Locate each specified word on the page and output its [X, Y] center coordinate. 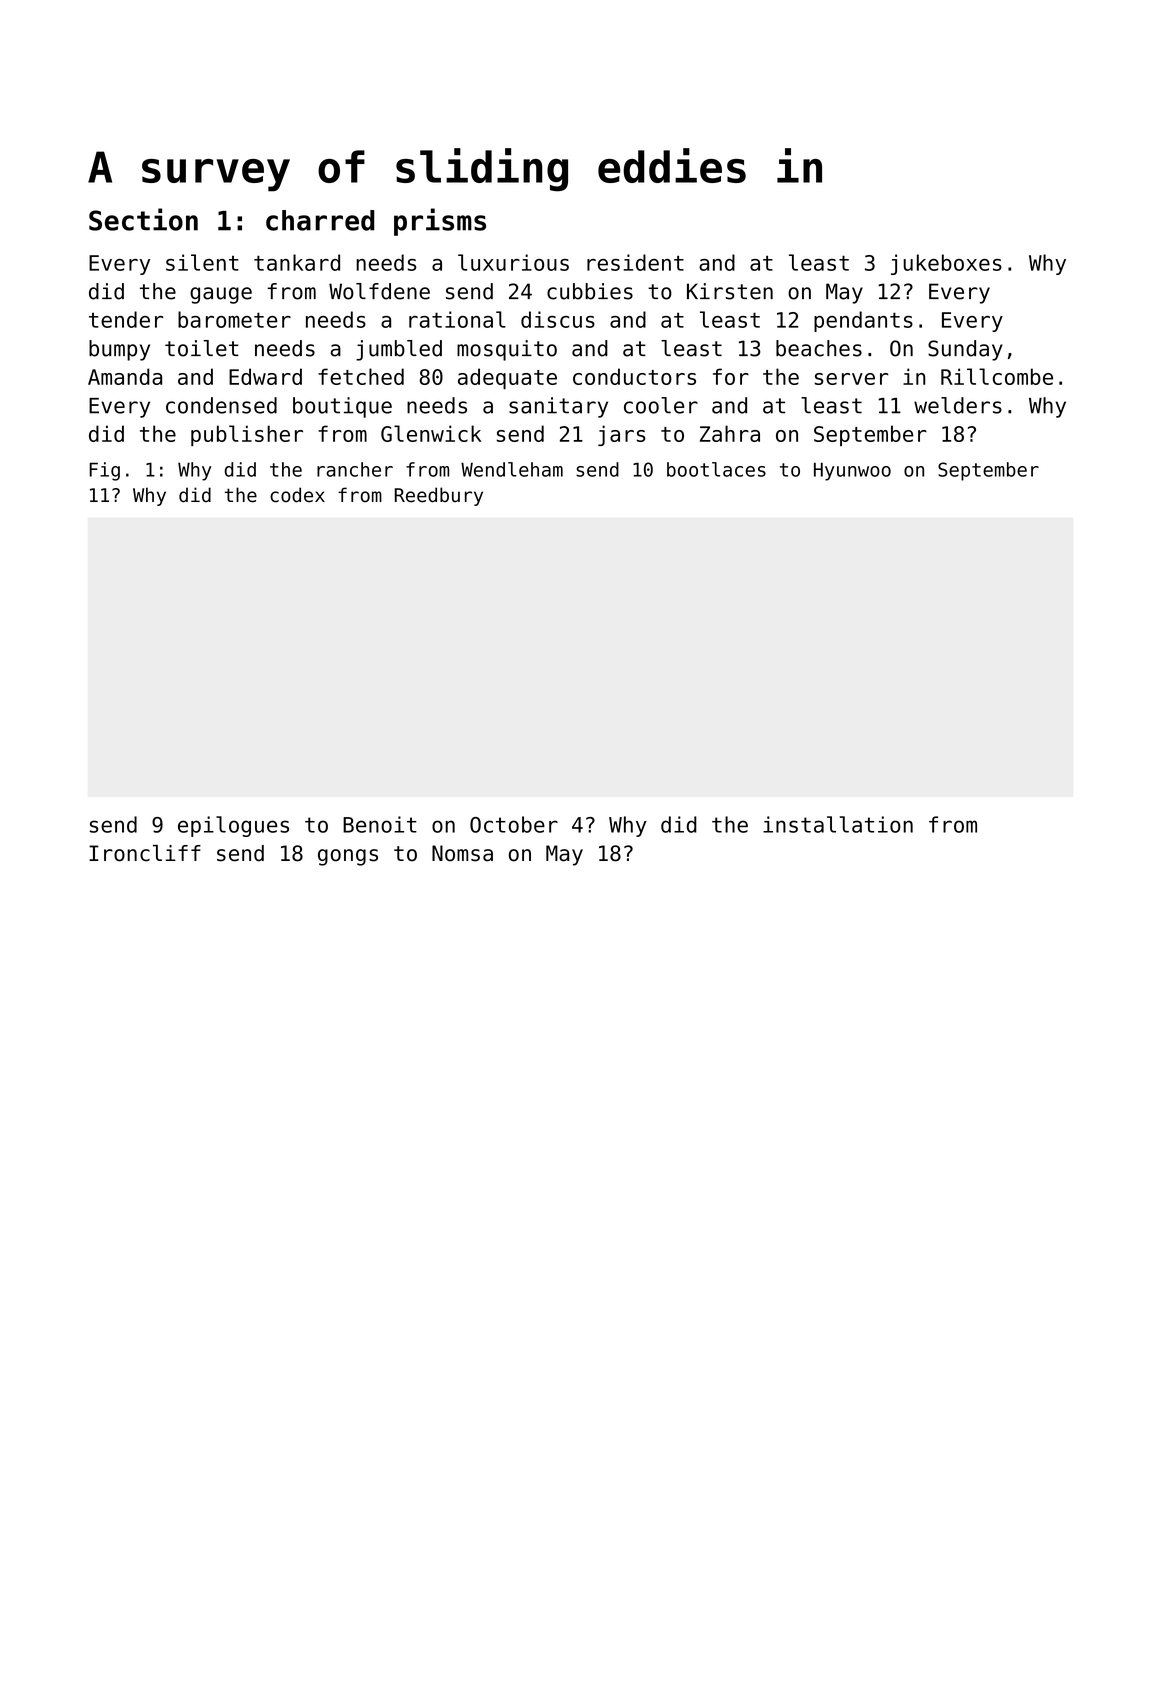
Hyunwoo [852, 471]
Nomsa [462, 853]
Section [143, 219]
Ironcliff [145, 853]
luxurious [513, 262]
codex [297, 495]
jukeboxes [946, 264]
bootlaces [716, 469]
